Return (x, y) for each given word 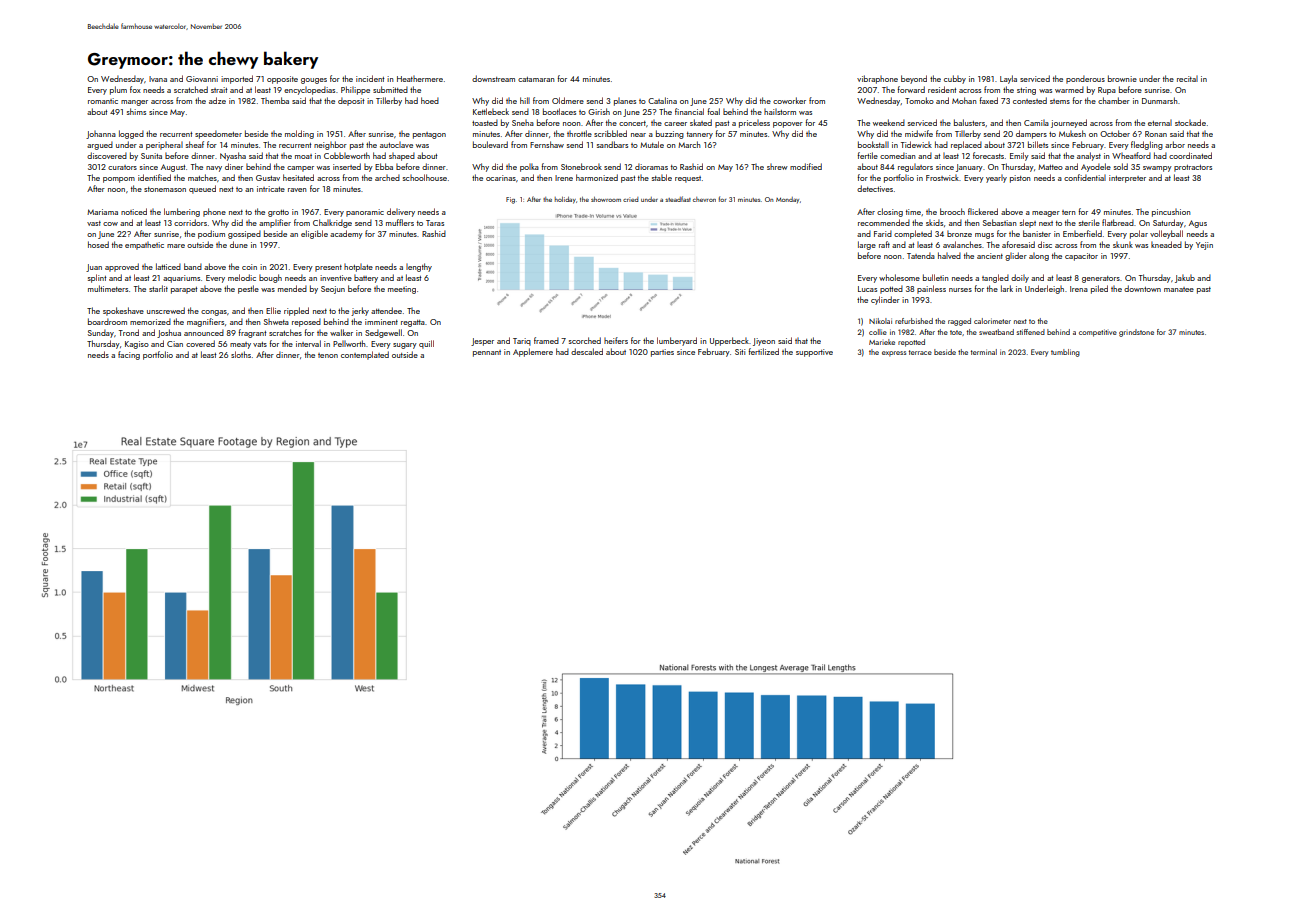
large (867, 245)
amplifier (275, 223)
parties (662, 353)
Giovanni (202, 79)
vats (260, 344)
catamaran (536, 79)
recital (1187, 79)
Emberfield (1082, 233)
